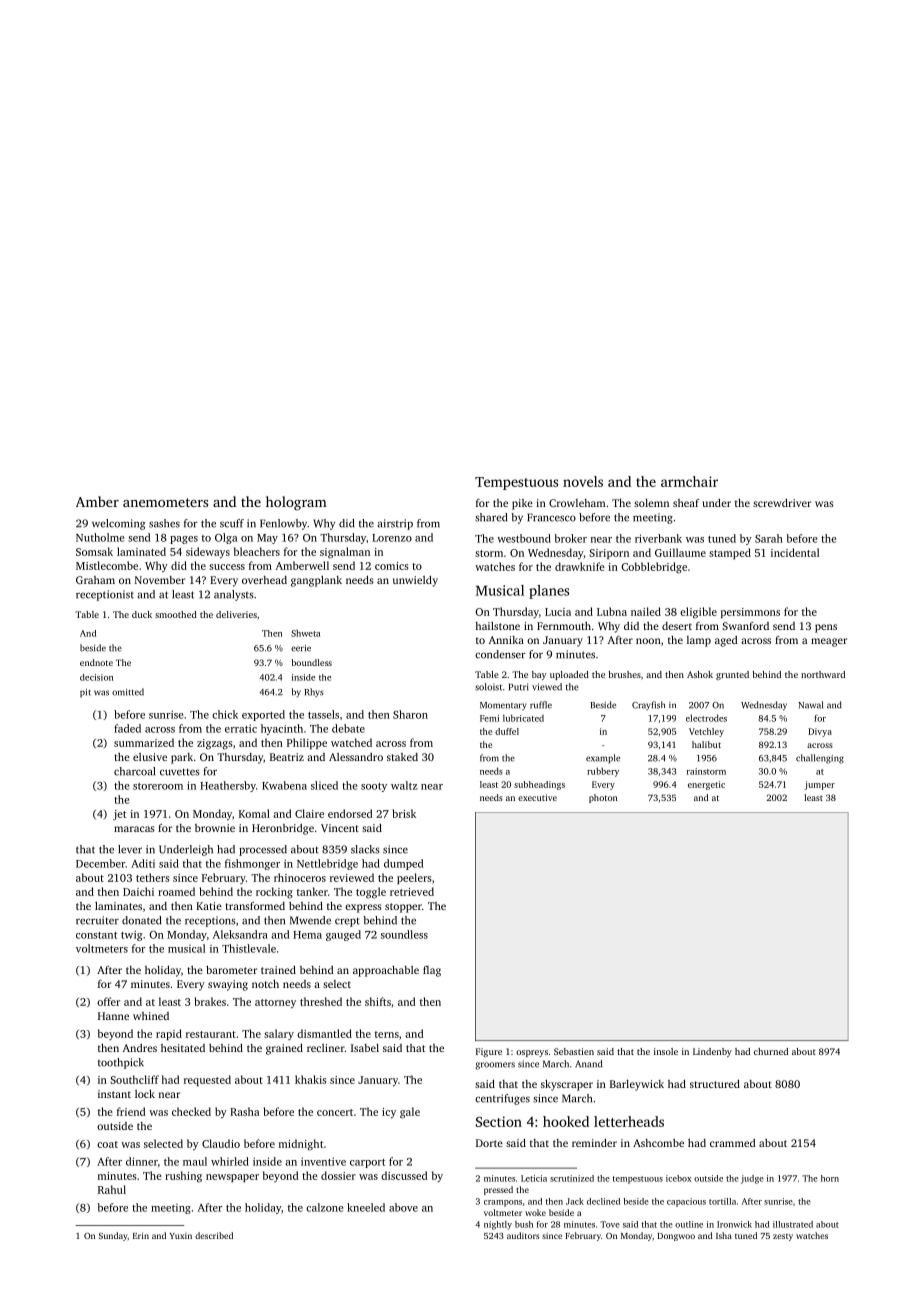  What do you see at coordinates (141, 551) in the page?
I see `laminated` at bounding box center [141, 551].
